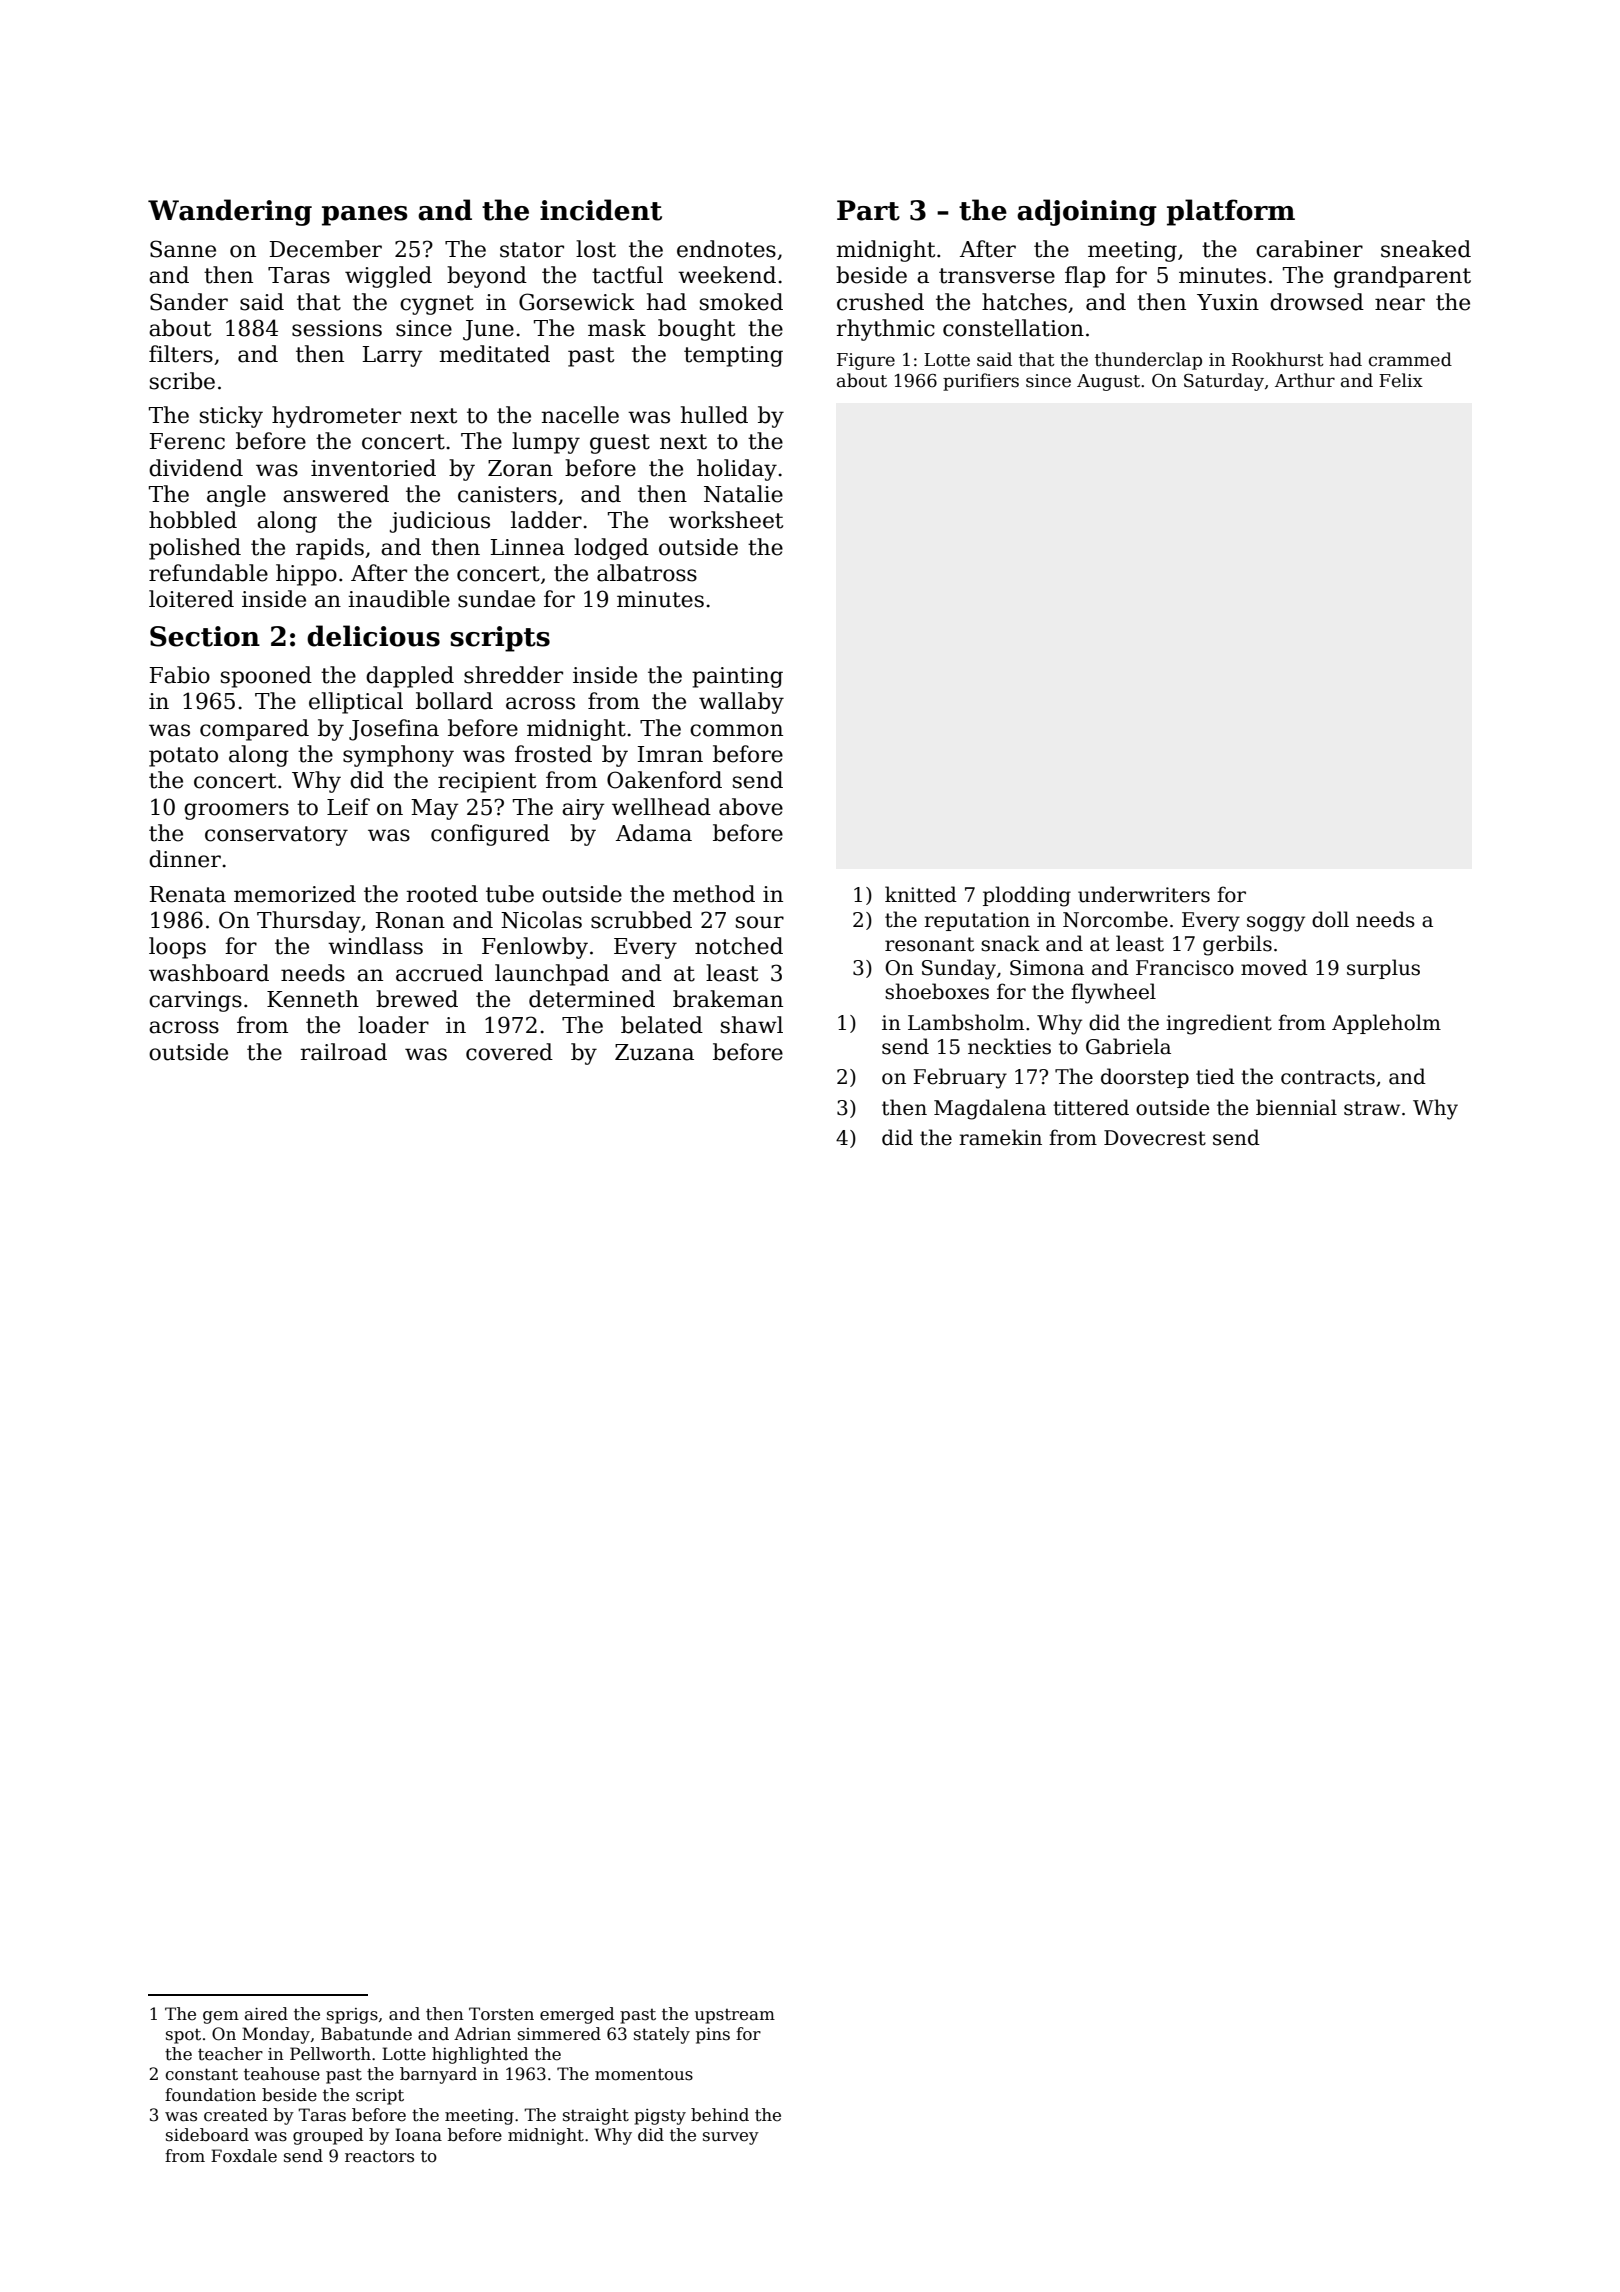  I want to click on behind, so click(720, 2115).
